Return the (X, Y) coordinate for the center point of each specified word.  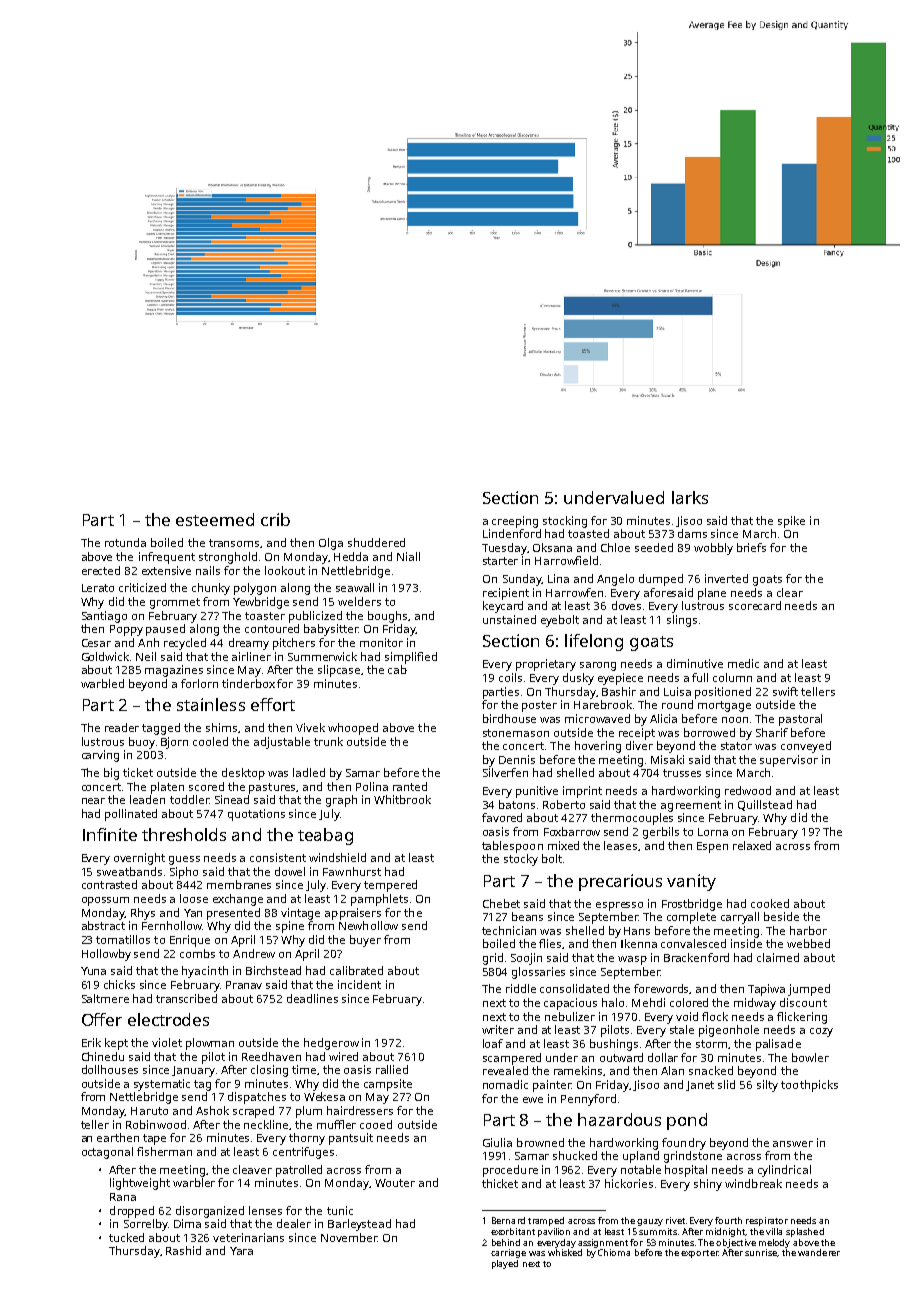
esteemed (215, 519)
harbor (808, 930)
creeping (515, 522)
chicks (119, 984)
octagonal (107, 1153)
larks (690, 497)
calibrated (356, 970)
